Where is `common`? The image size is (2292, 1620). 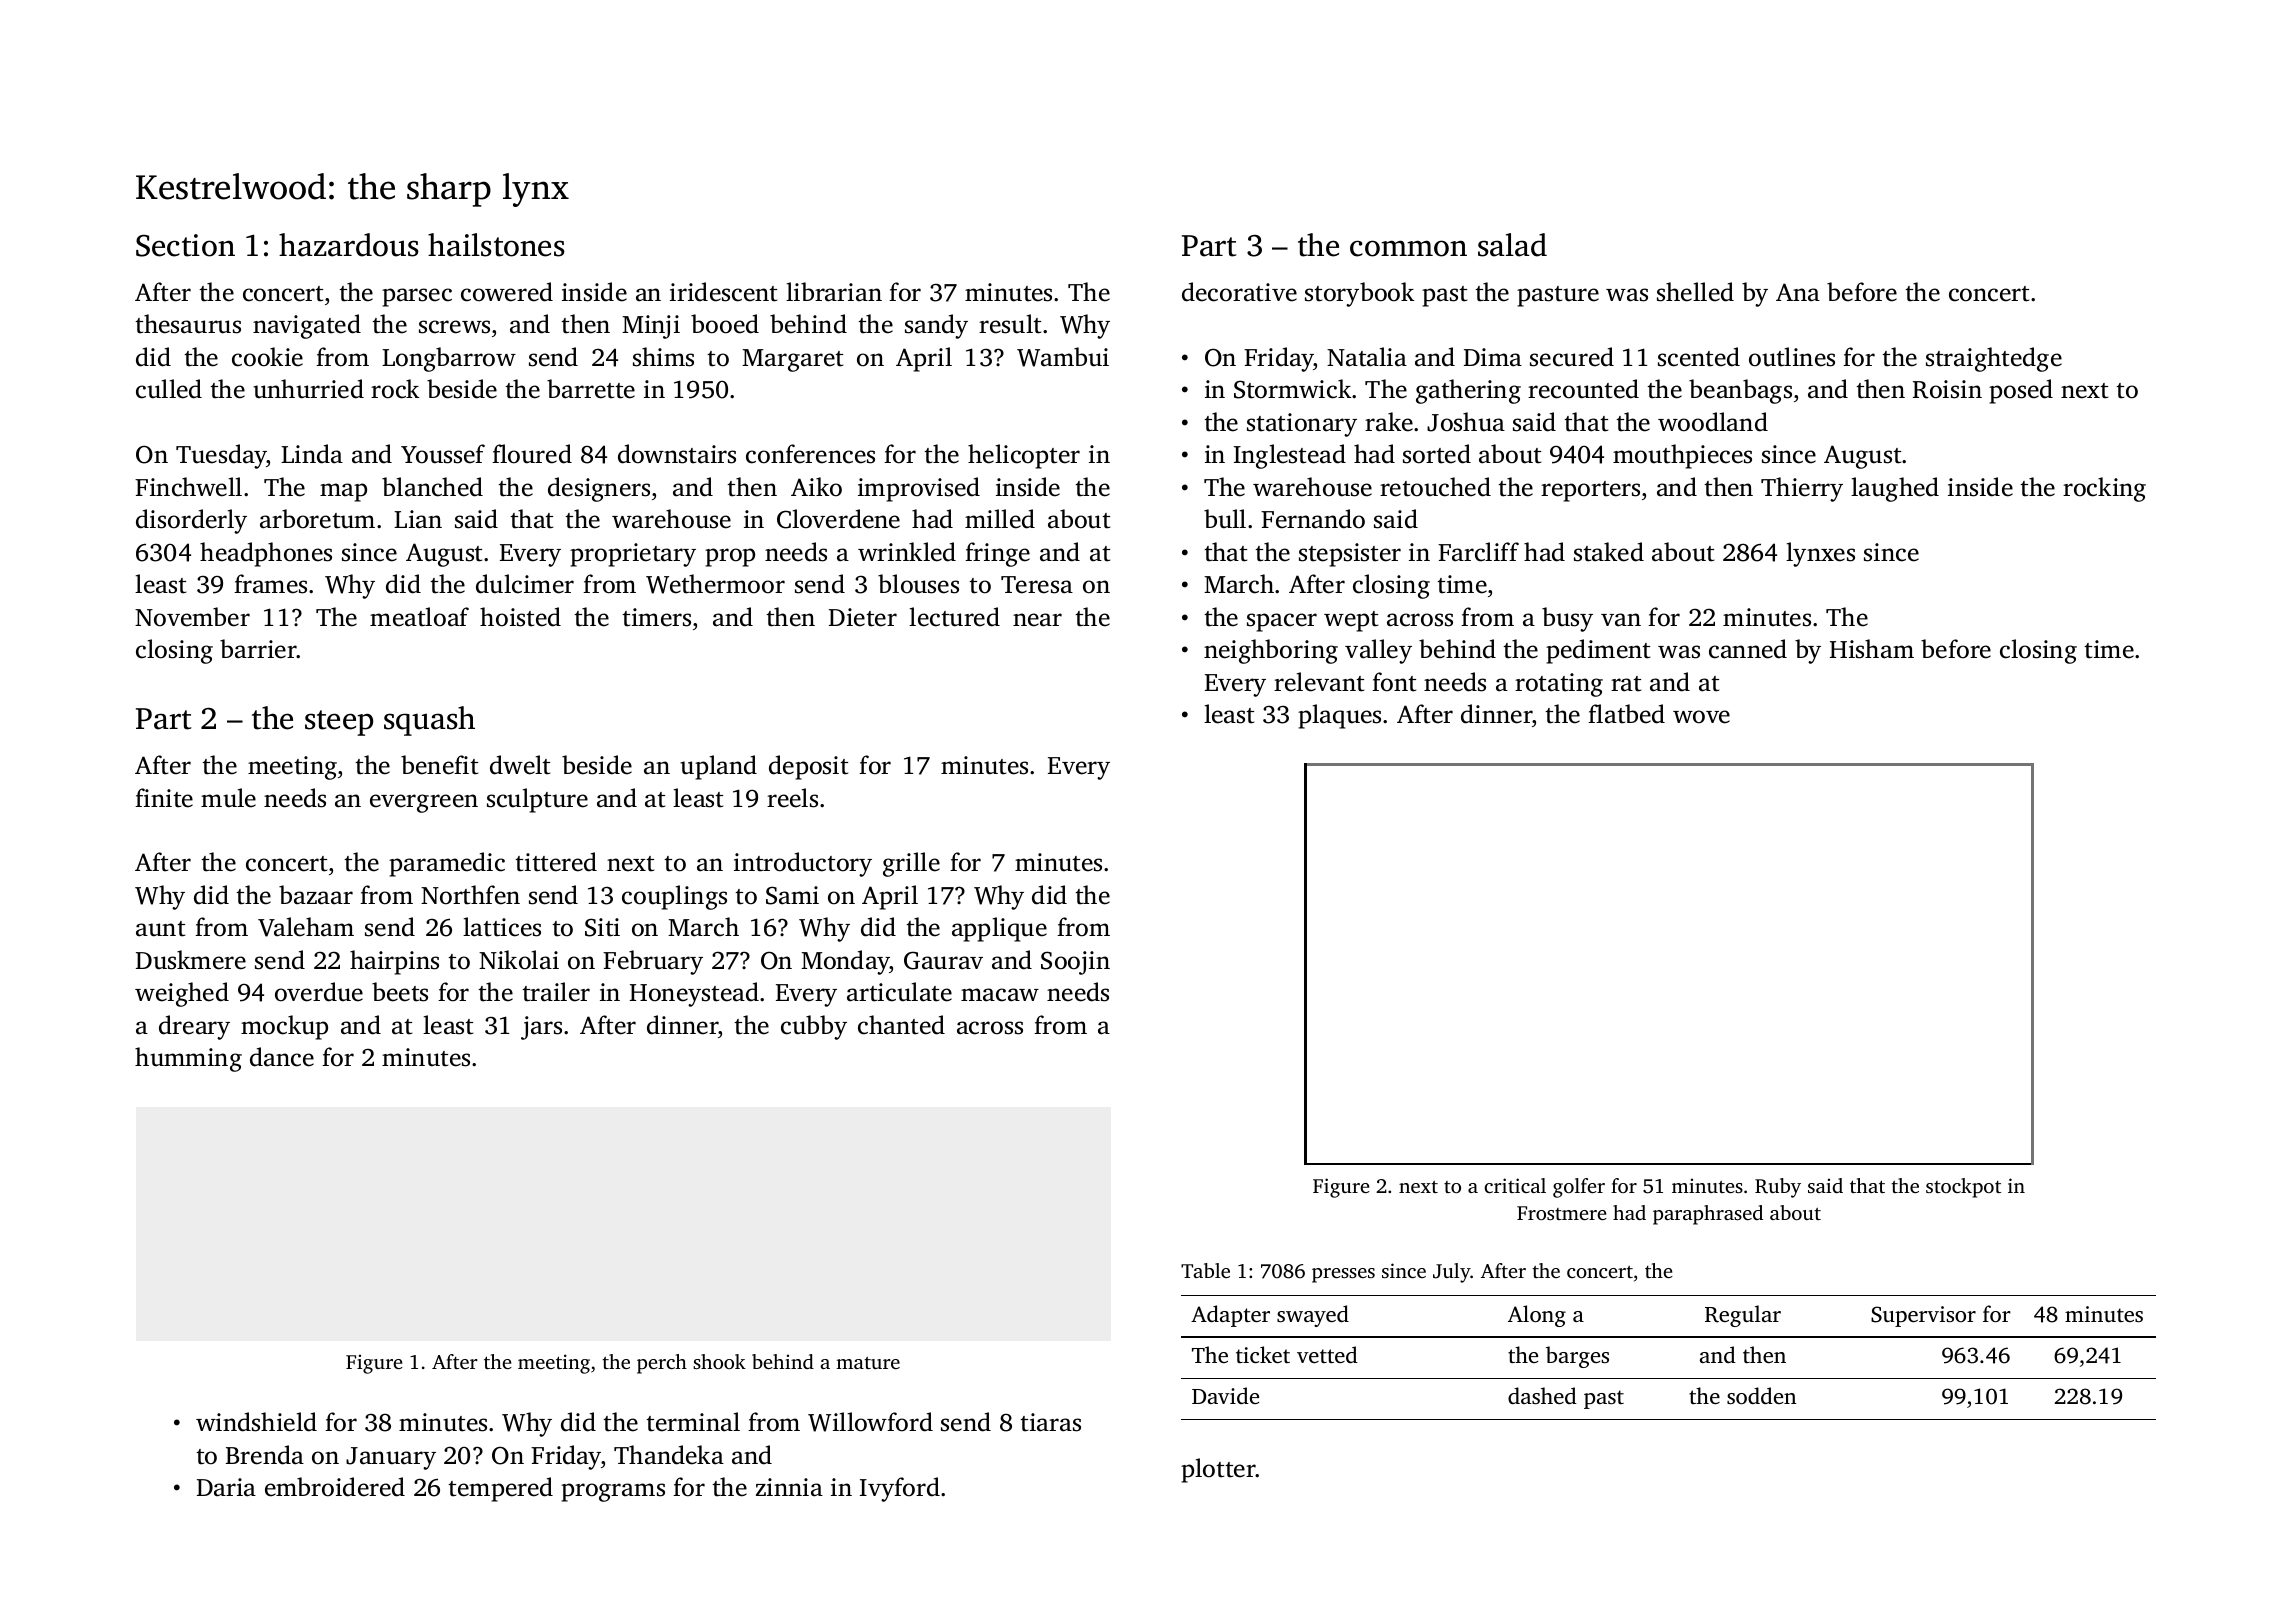
common is located at coordinates (1408, 248).
